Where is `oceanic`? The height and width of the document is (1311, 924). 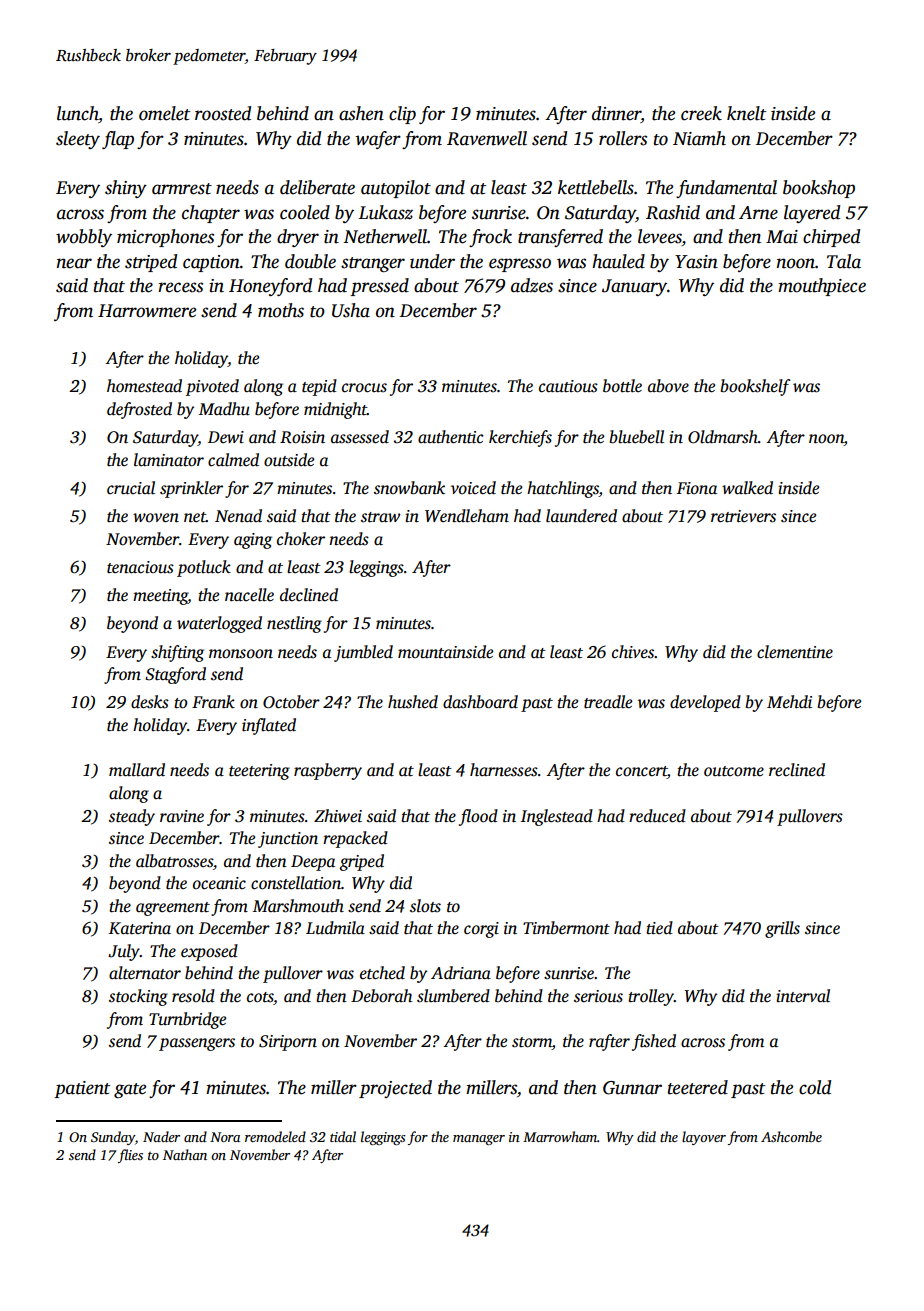
oceanic is located at coordinates (219, 883).
